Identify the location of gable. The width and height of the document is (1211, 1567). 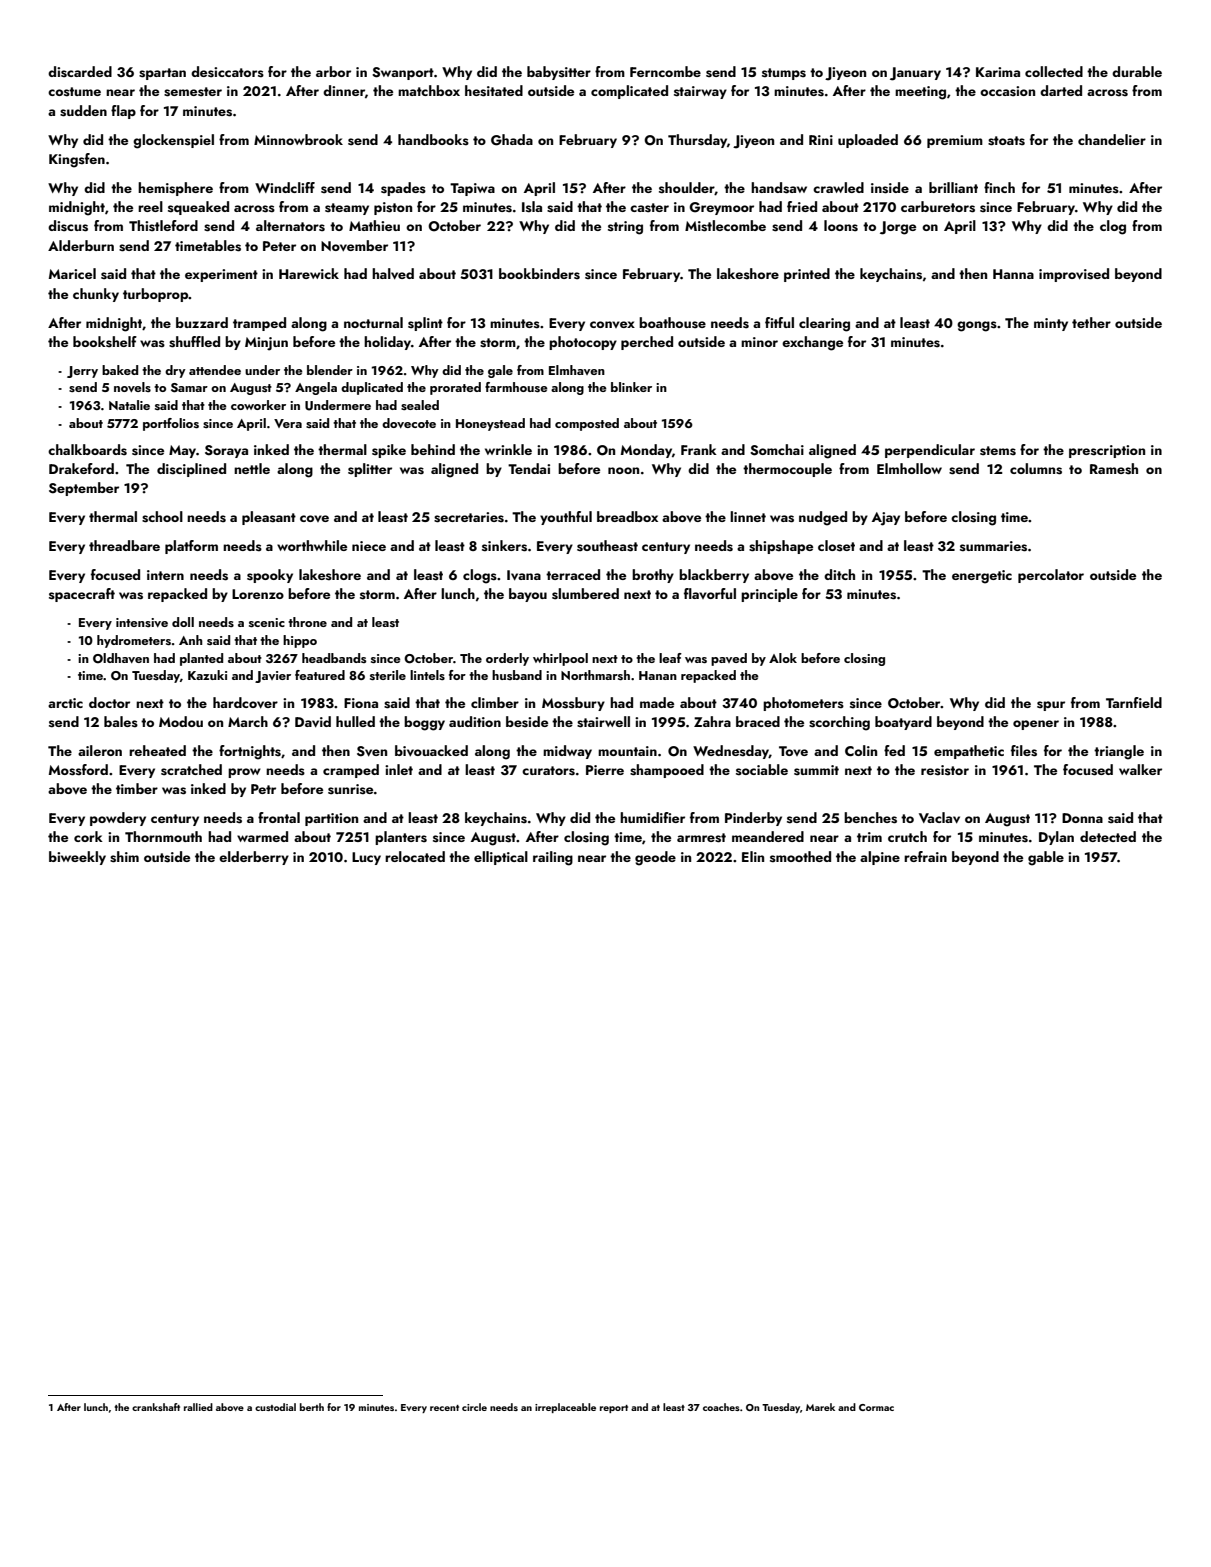
(1046, 858).
